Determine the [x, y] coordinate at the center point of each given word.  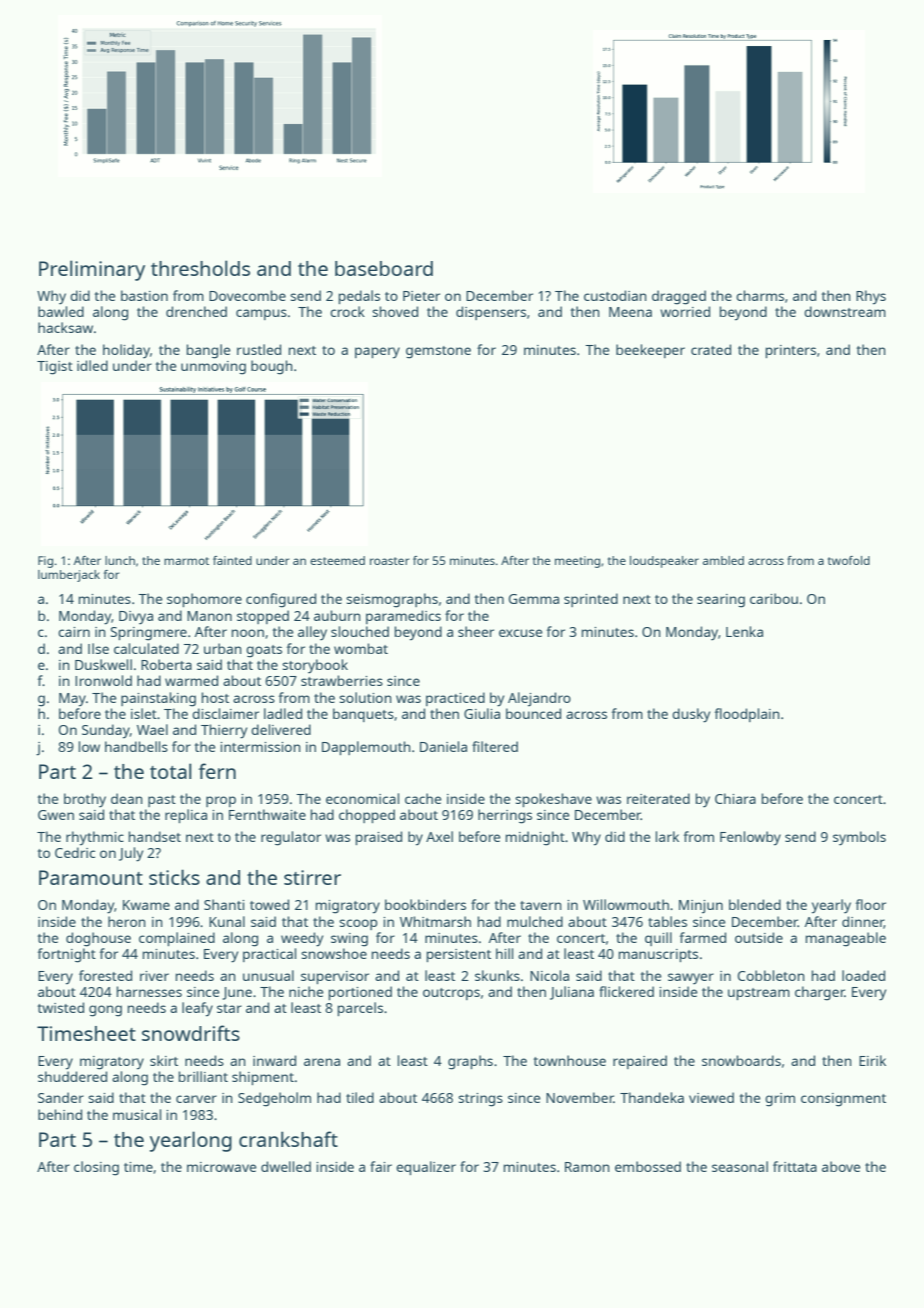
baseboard [384, 268]
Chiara [735, 798]
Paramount [91, 877]
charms [760, 295]
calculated [146, 648]
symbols [859, 838]
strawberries [342, 680]
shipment [263, 1078]
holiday [126, 351]
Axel [439, 836]
